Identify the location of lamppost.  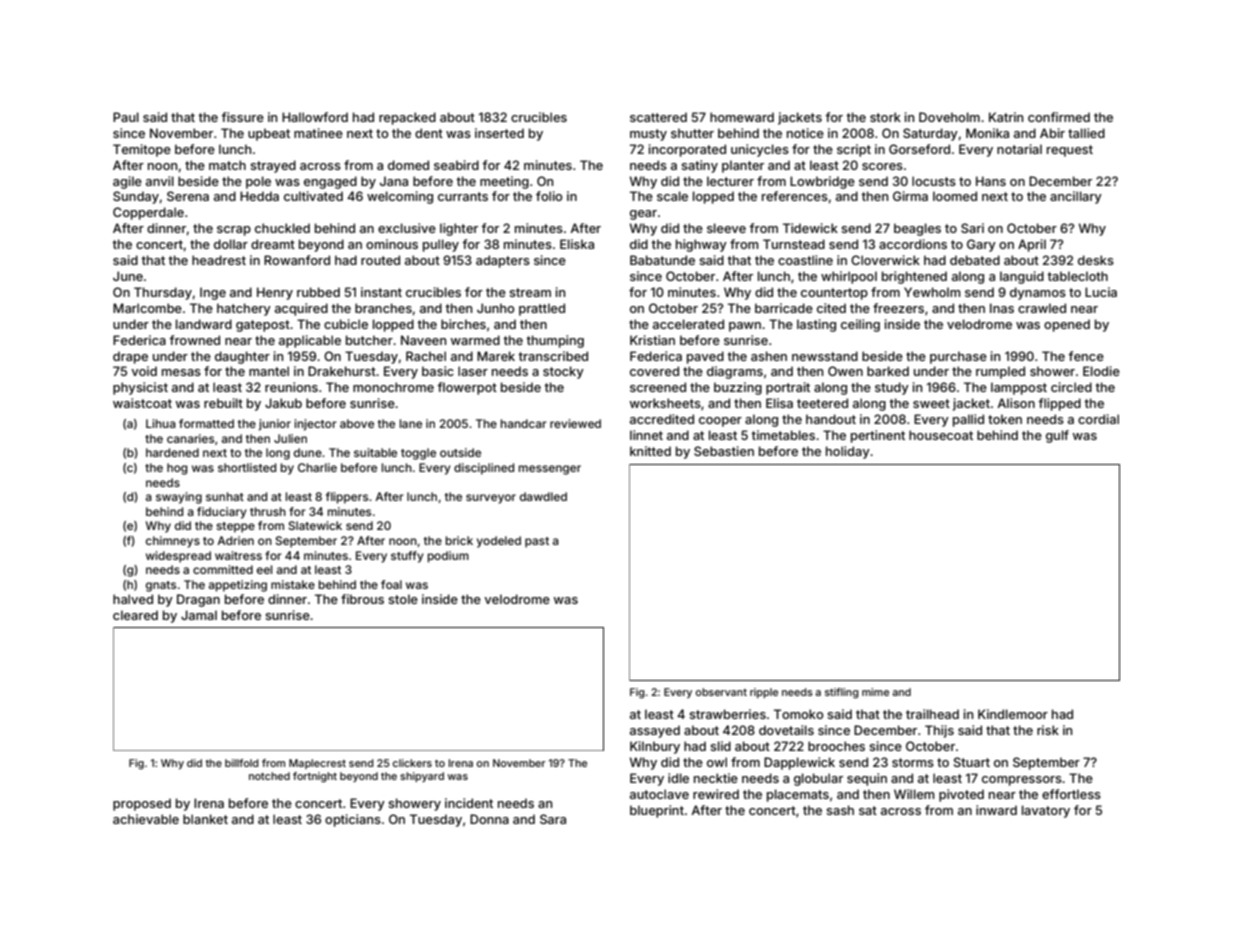
(1019, 388).
